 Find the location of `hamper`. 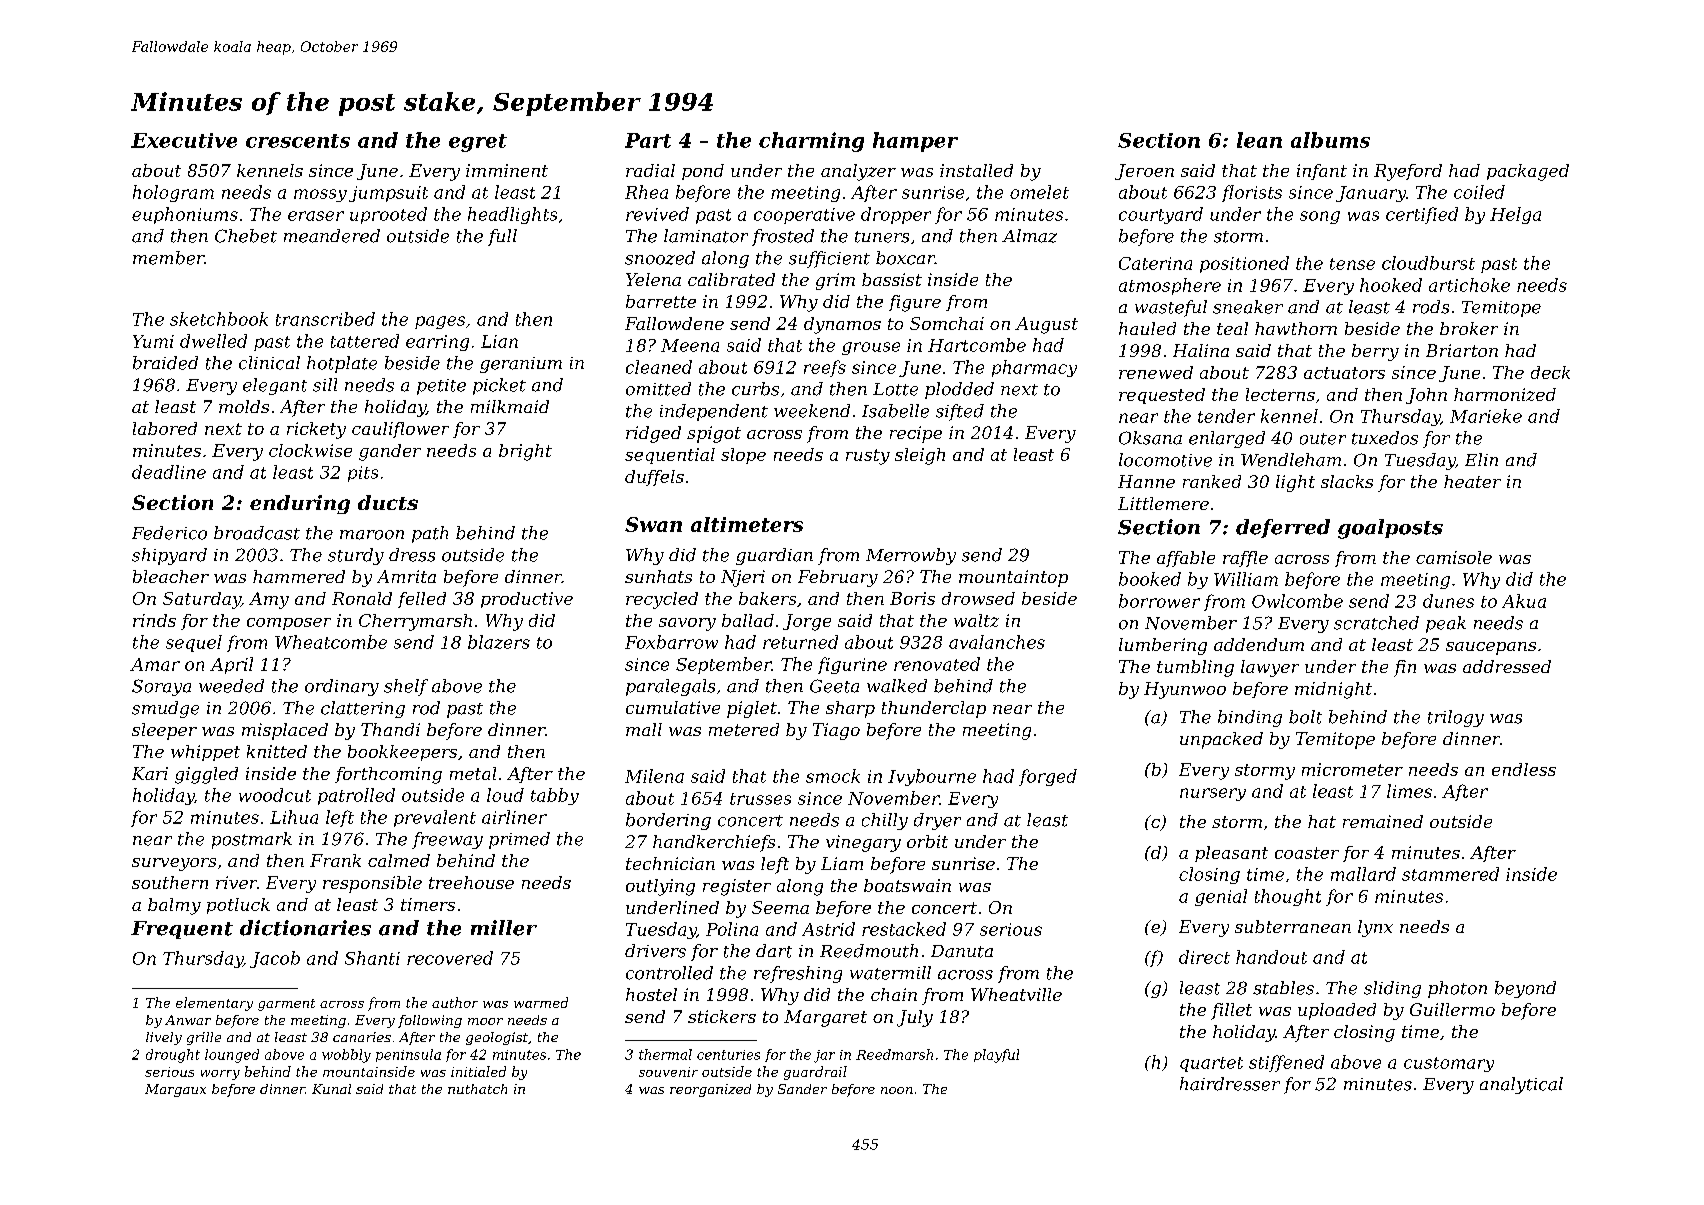

hamper is located at coordinates (915, 142).
